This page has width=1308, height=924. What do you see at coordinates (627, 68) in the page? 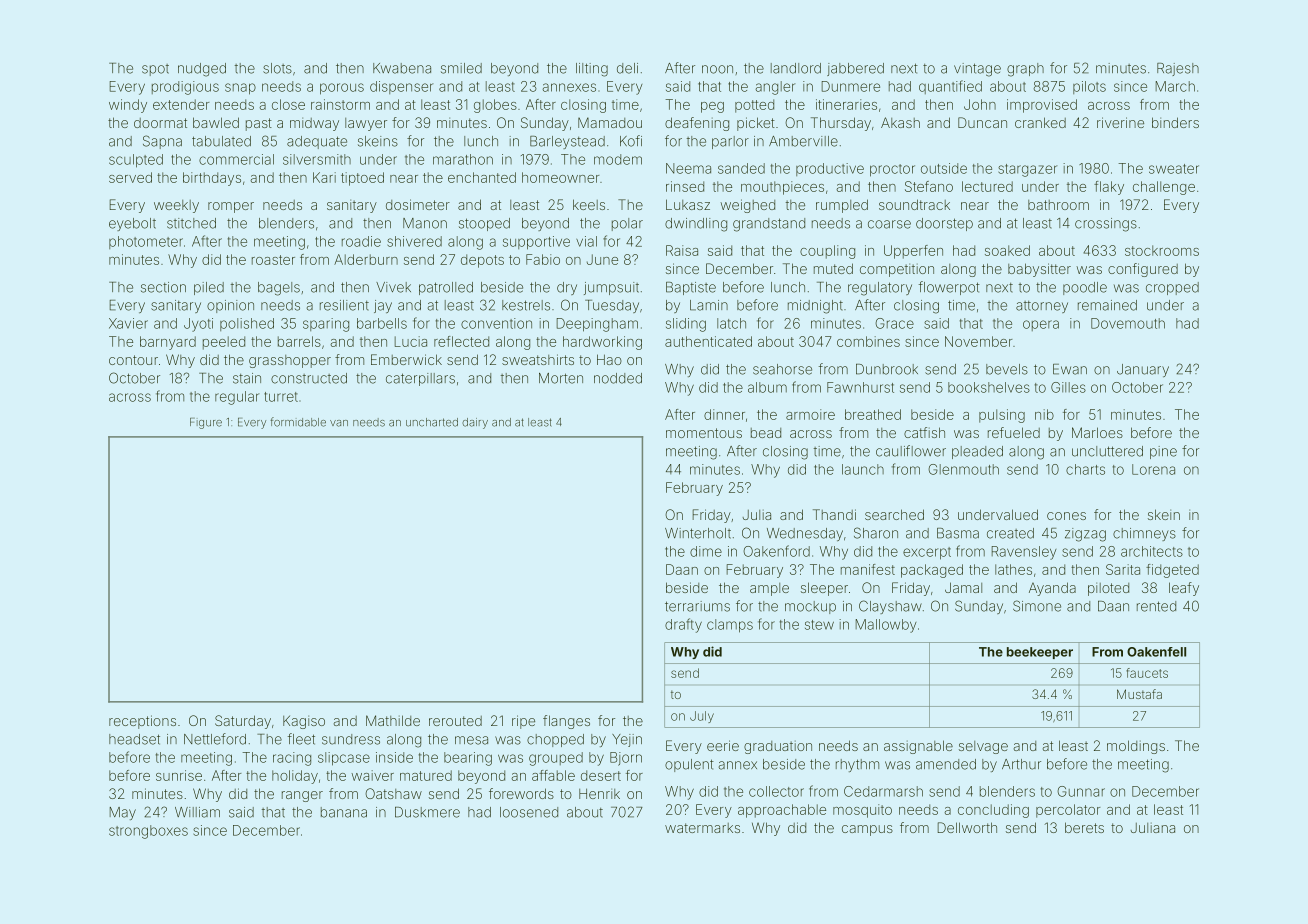
I see `deli` at bounding box center [627, 68].
